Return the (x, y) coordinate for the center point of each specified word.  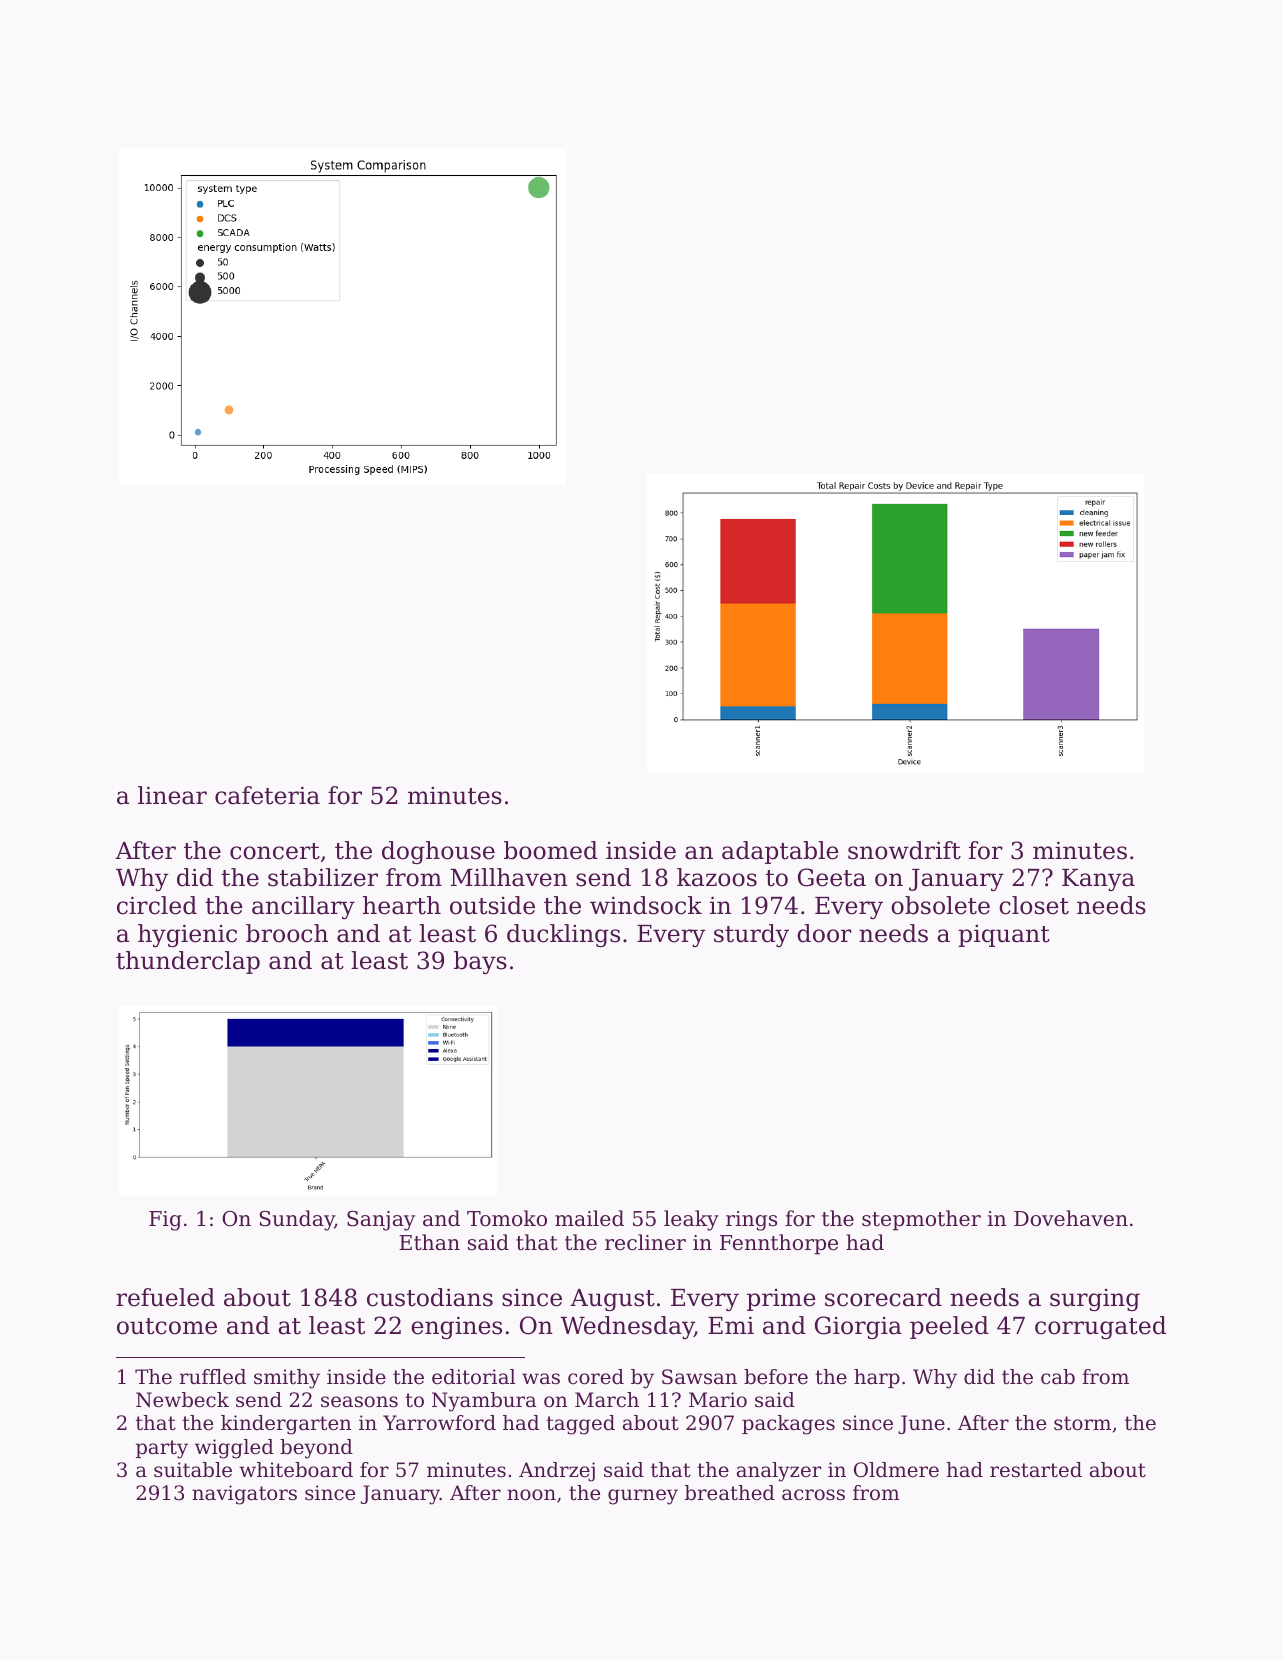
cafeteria (267, 795)
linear (172, 795)
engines (456, 1327)
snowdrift (904, 850)
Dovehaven (1071, 1218)
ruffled (213, 1377)
